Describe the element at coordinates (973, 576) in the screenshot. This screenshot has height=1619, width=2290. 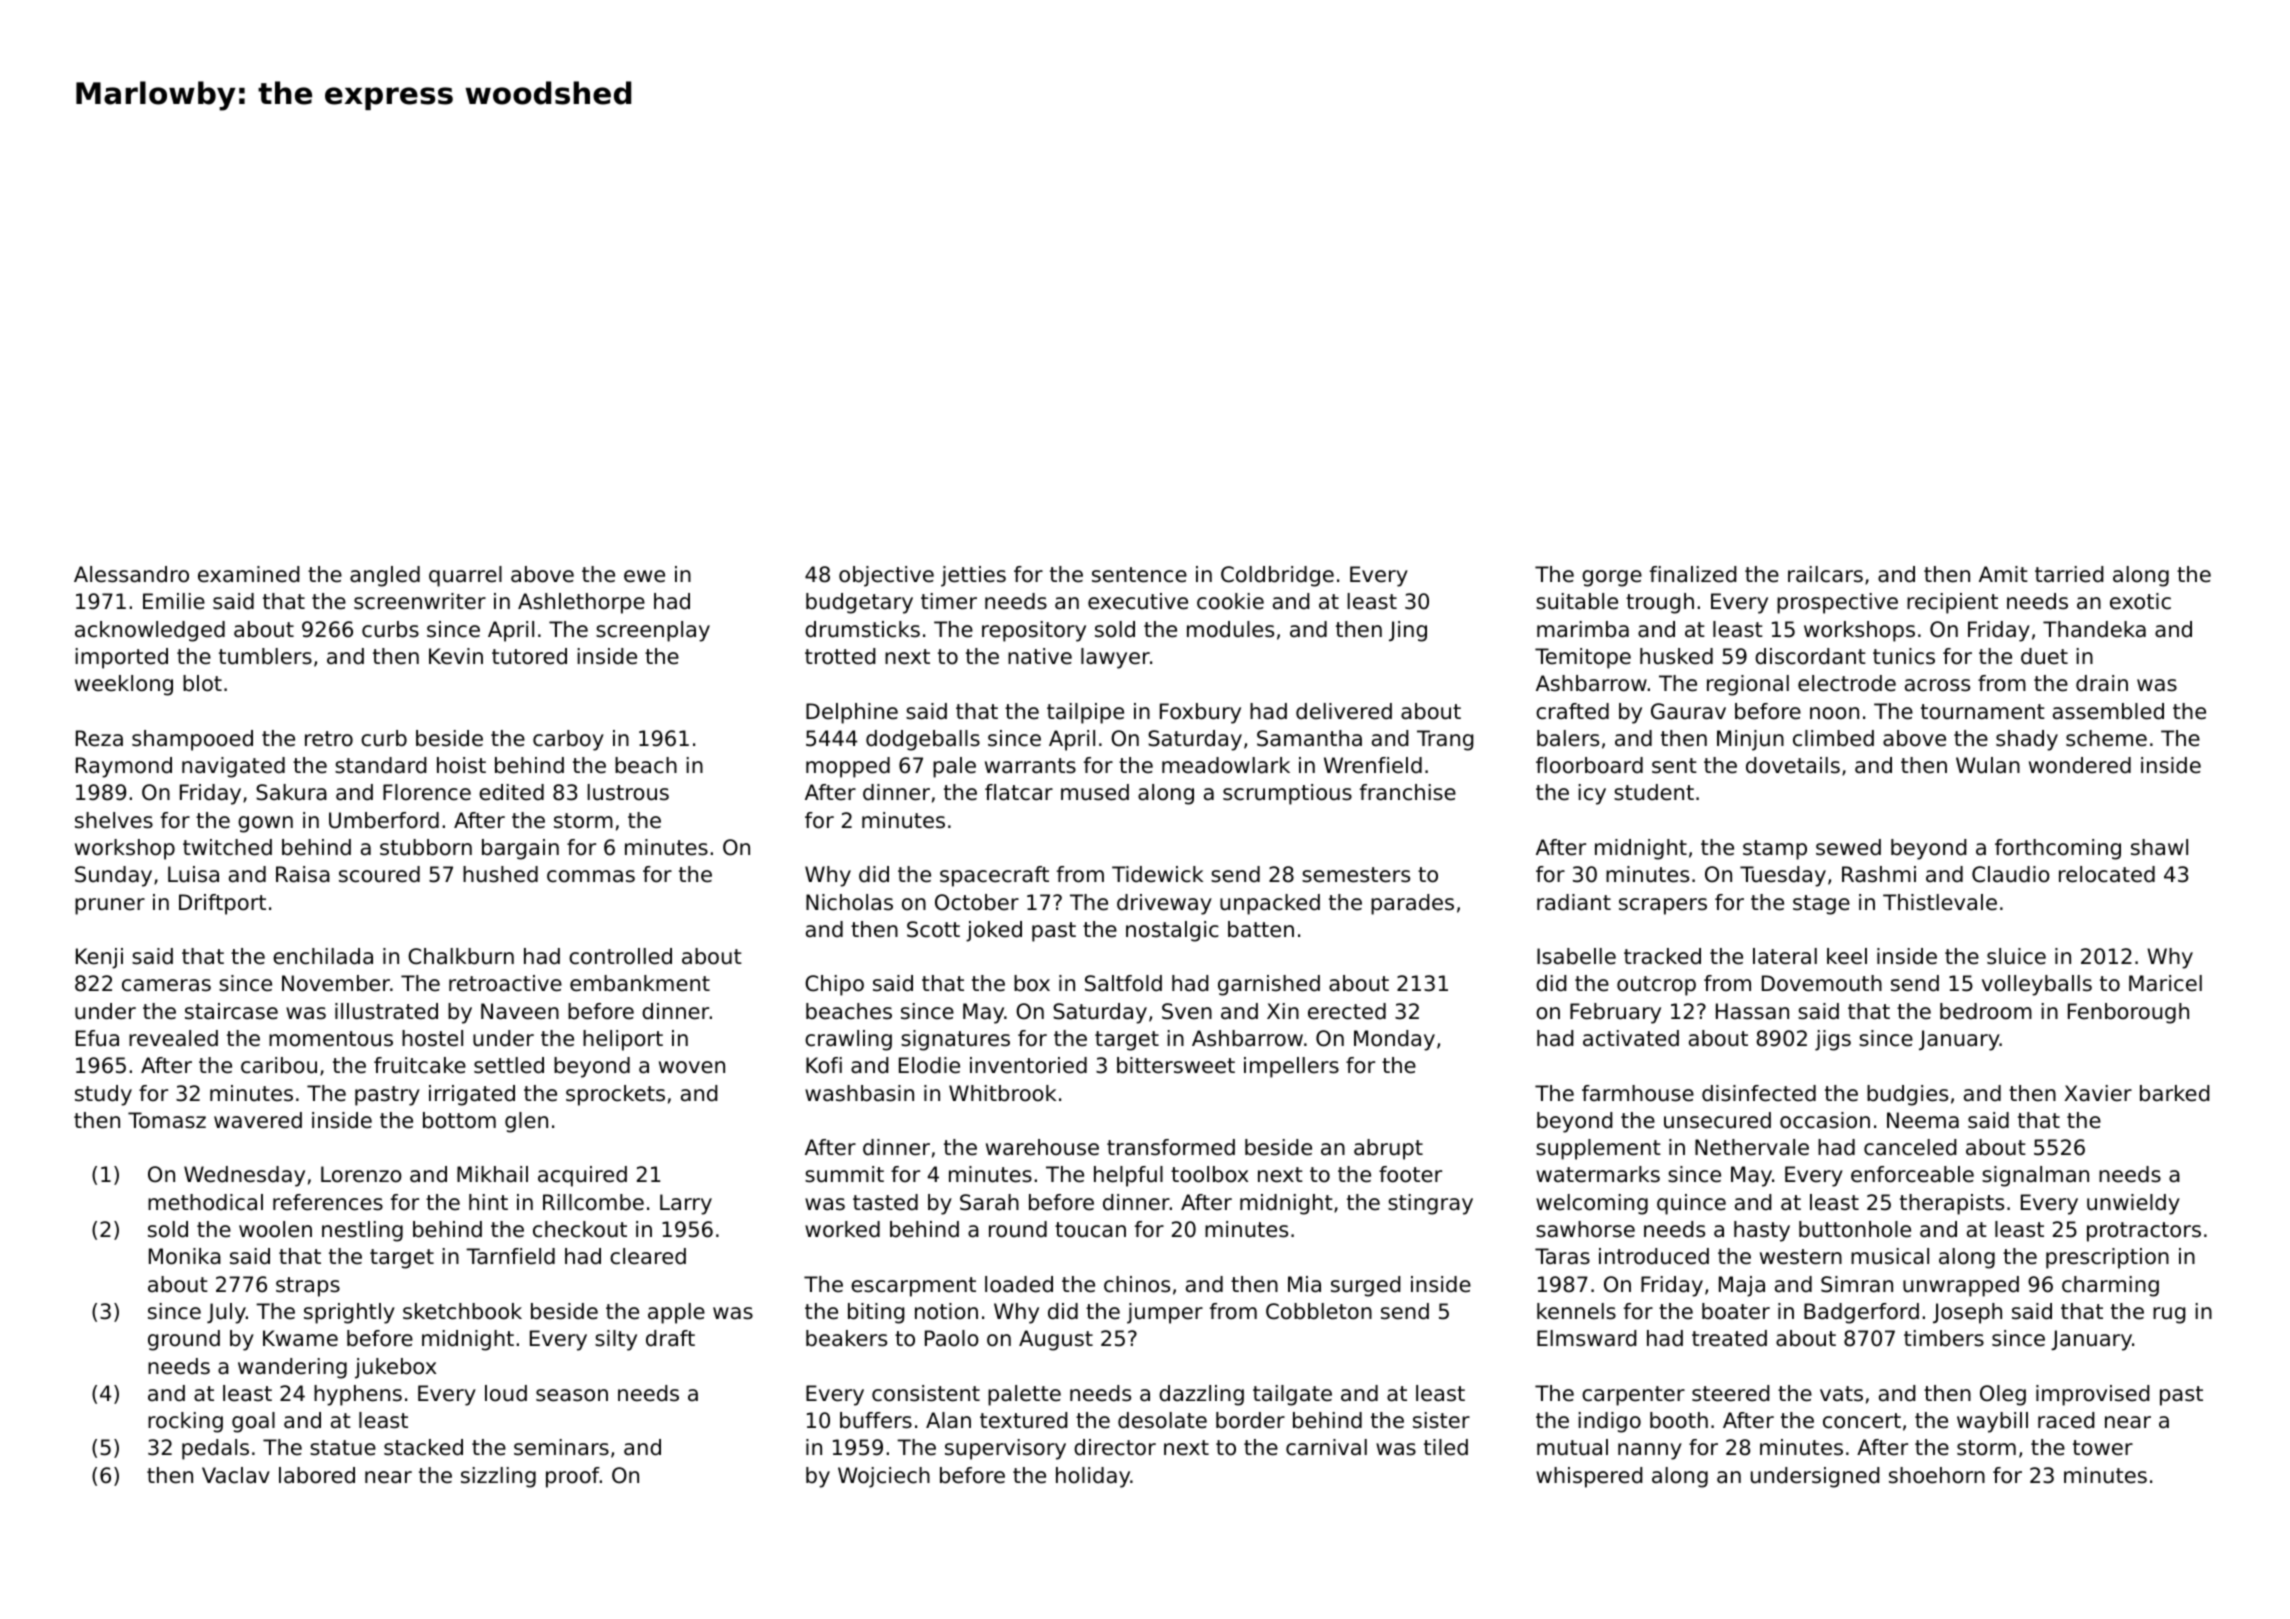
I see `jetties` at that location.
